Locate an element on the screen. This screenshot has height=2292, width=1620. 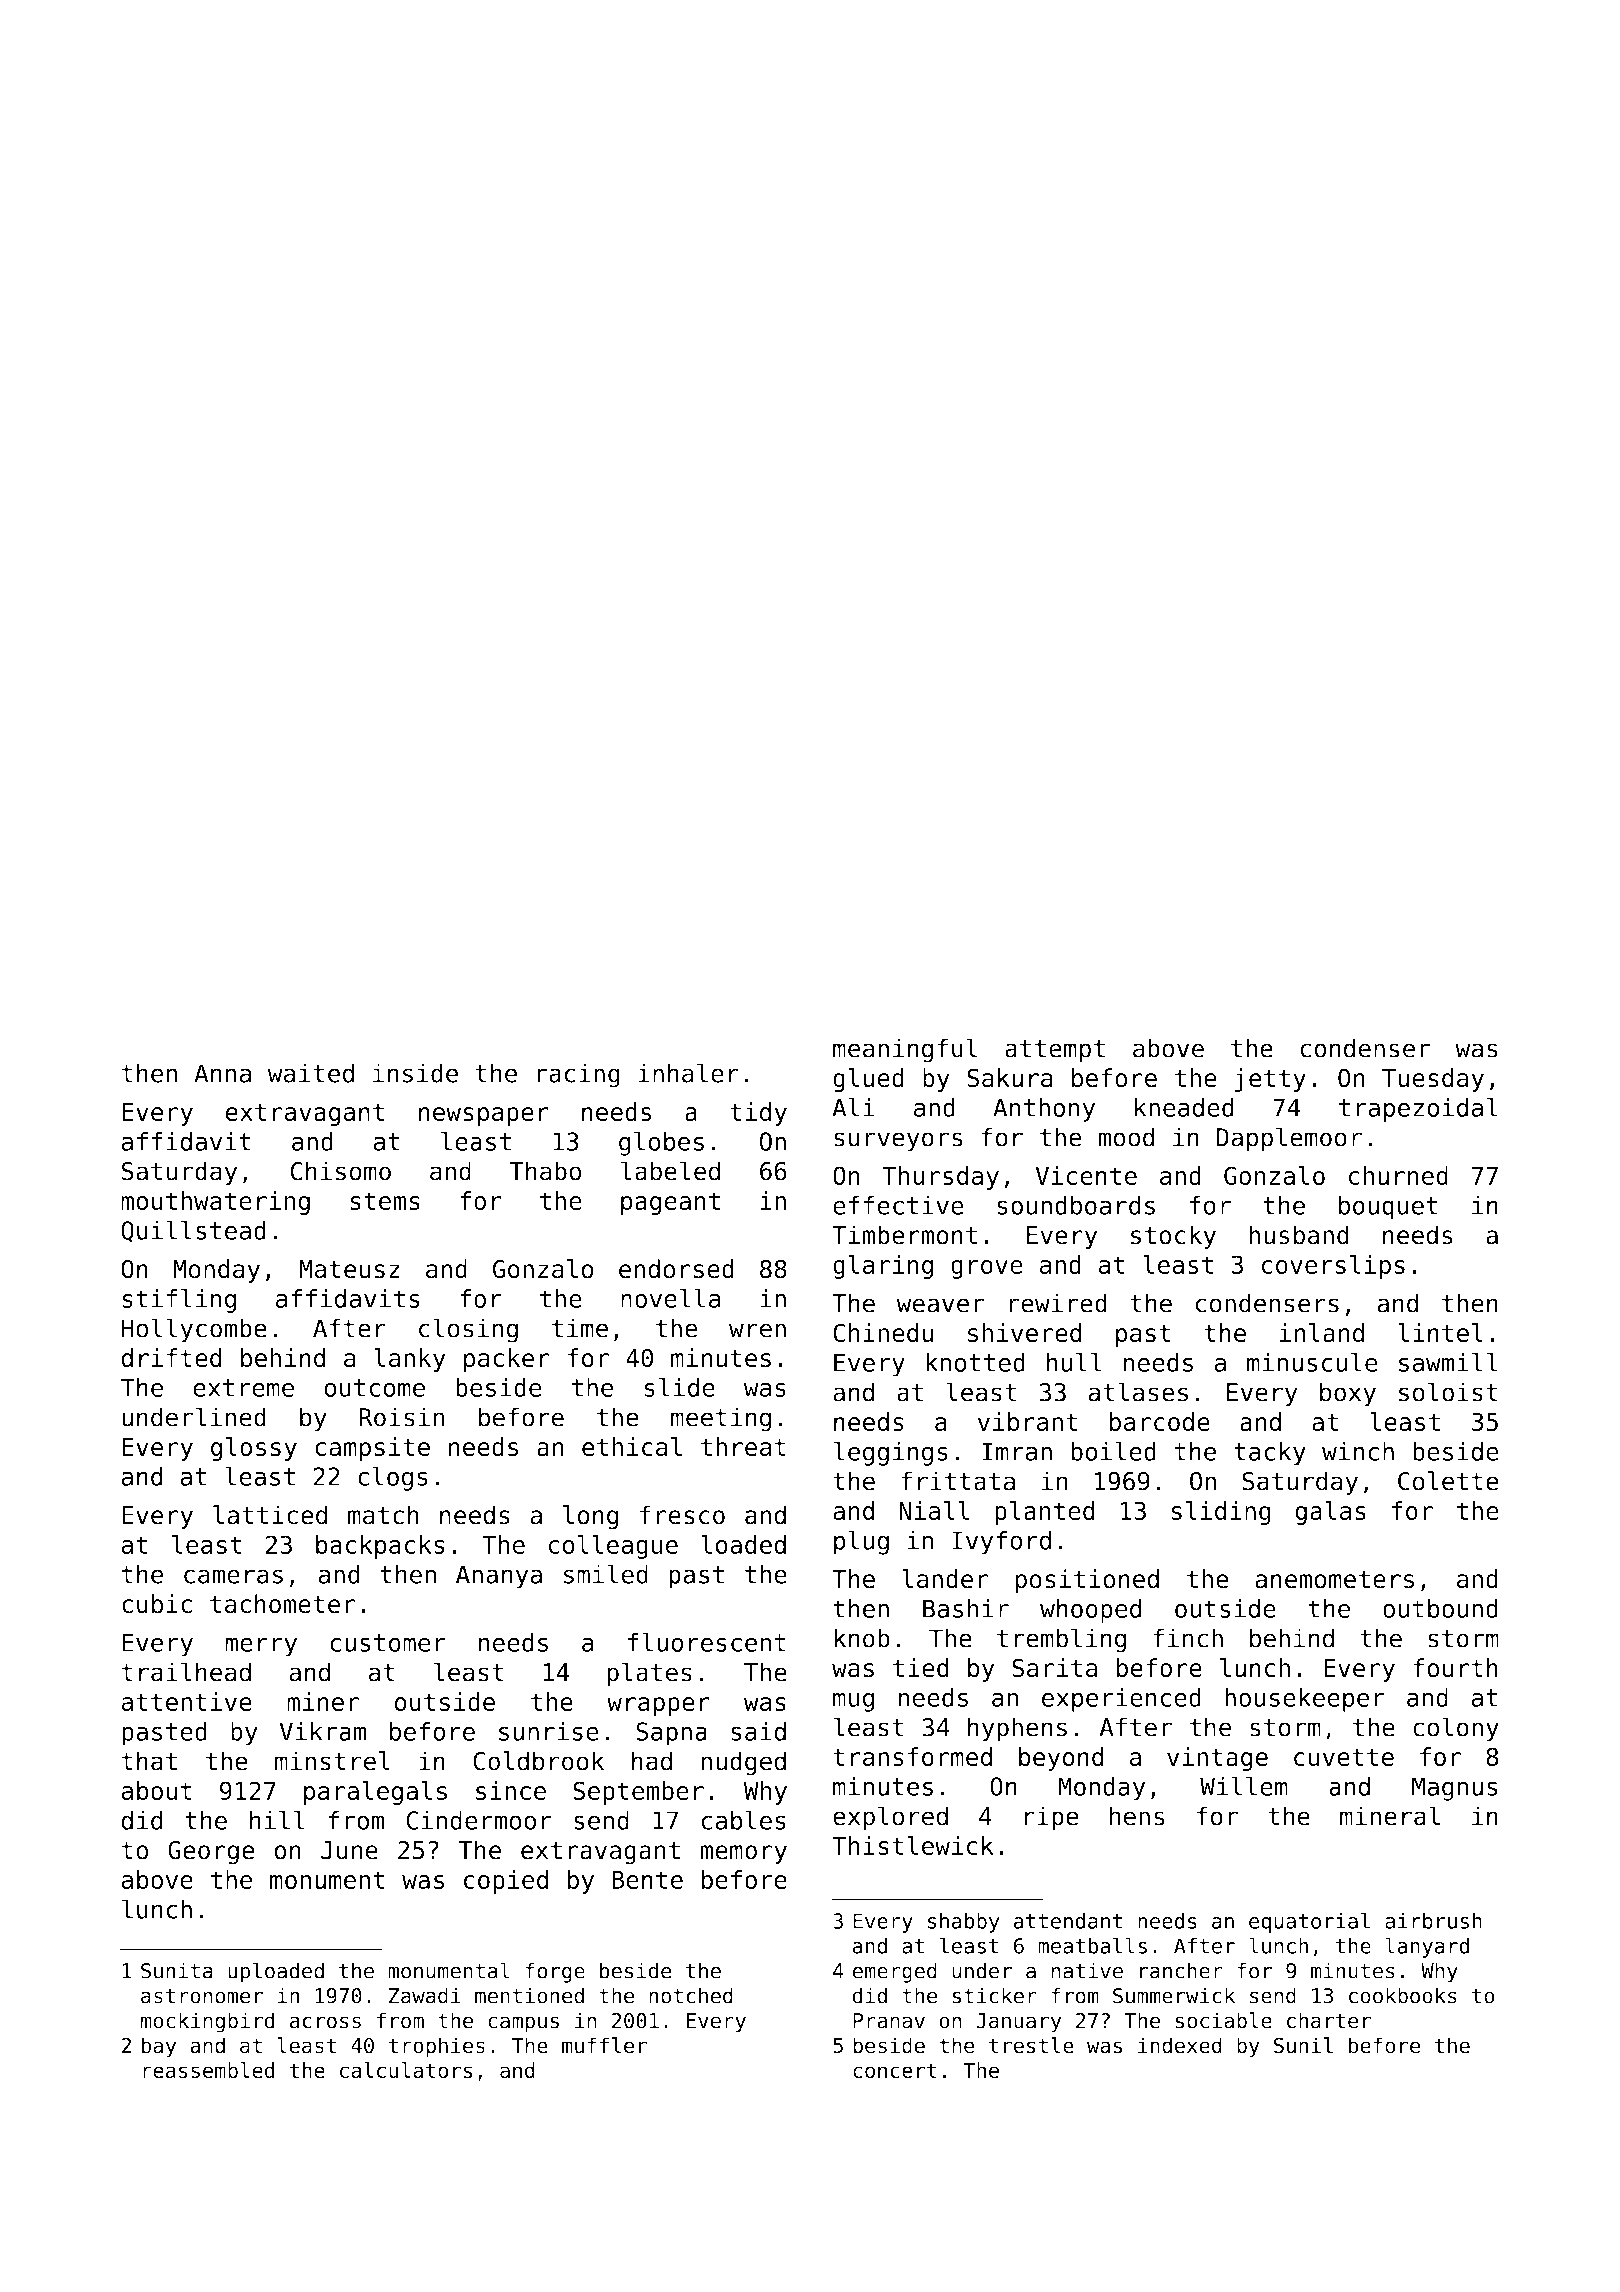
calculators is located at coordinates (406, 2070).
